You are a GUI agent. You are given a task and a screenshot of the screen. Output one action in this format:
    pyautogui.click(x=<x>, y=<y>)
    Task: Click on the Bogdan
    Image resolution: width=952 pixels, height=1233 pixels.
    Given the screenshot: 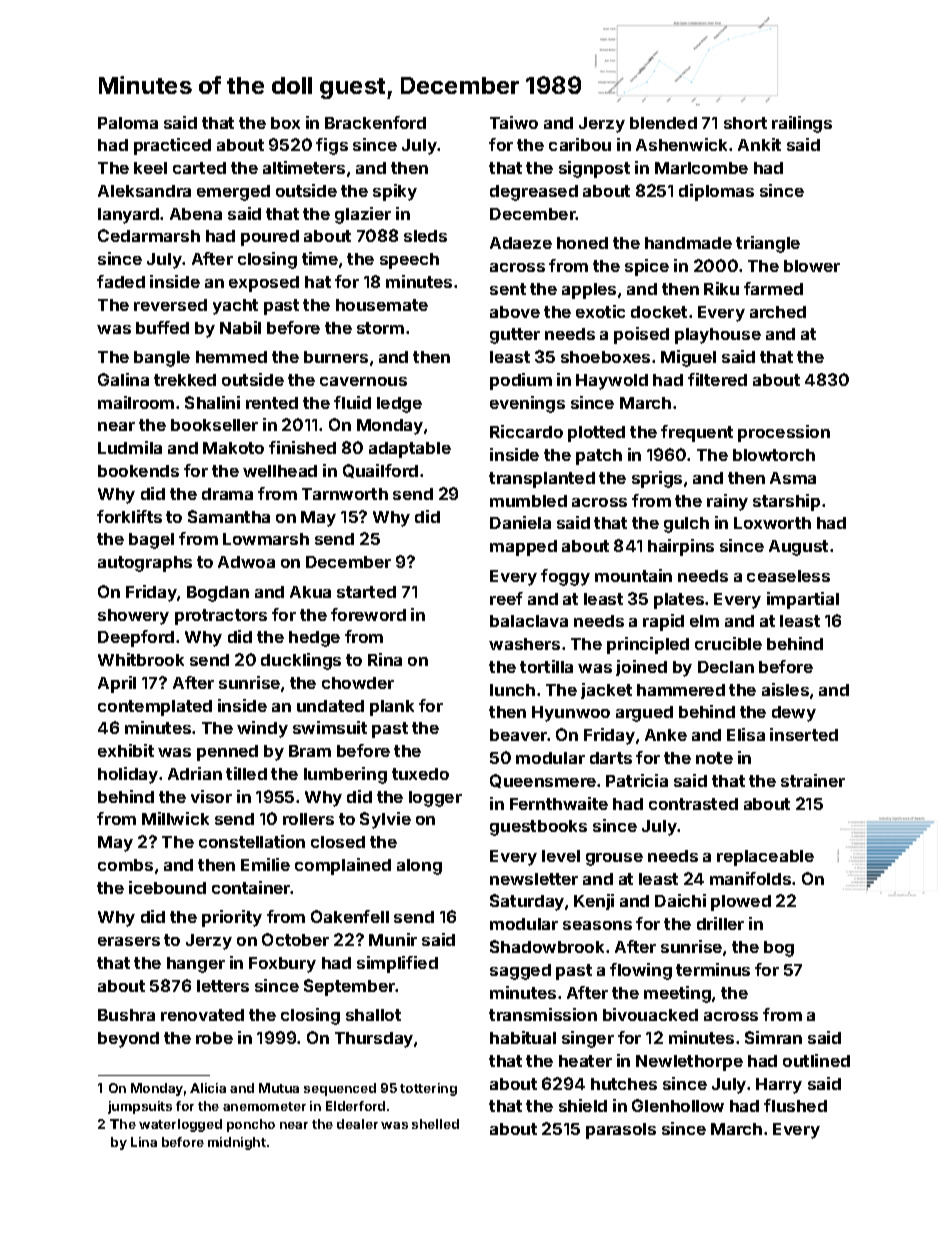 What is the action you would take?
    pyautogui.click(x=218, y=594)
